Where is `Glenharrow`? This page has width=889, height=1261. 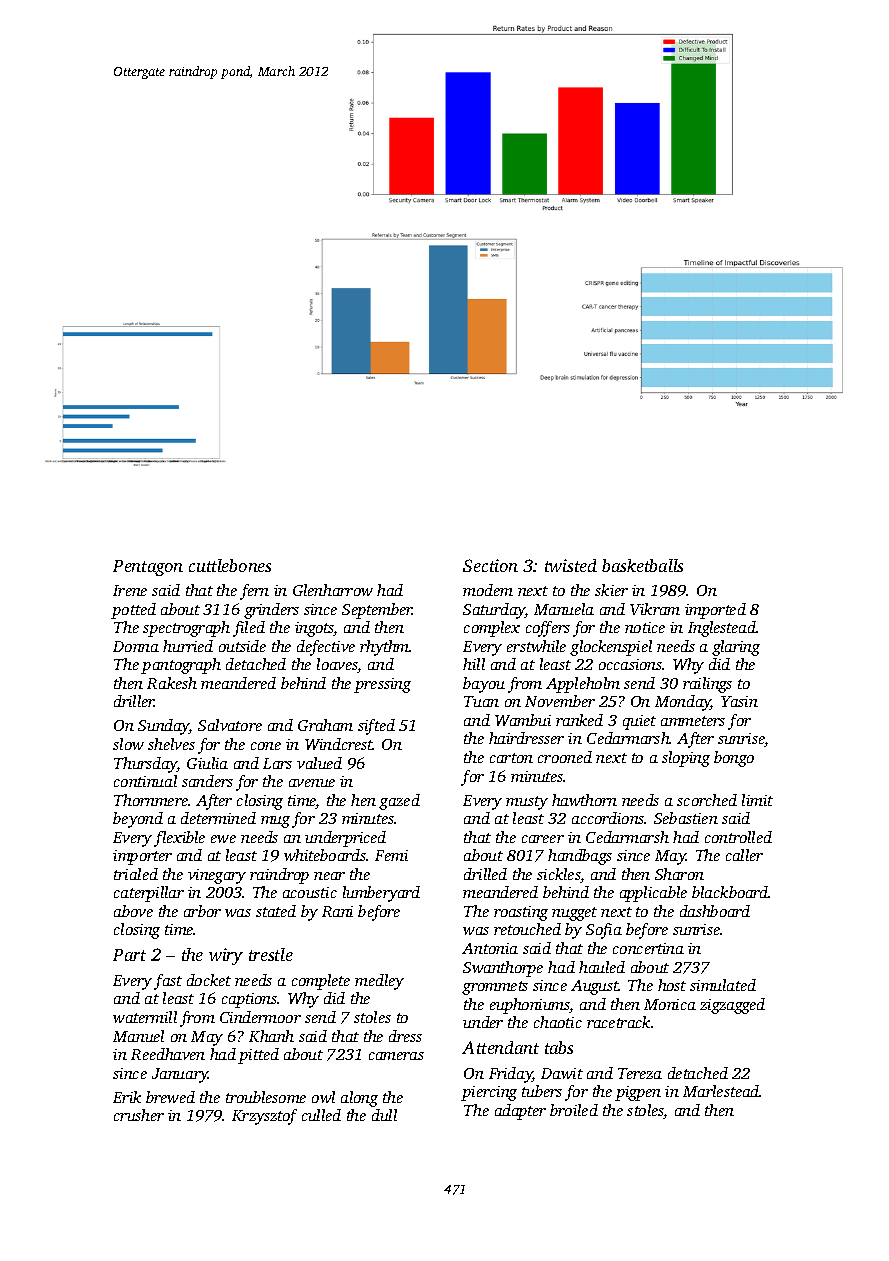
Glenharrow is located at coordinates (333, 590).
